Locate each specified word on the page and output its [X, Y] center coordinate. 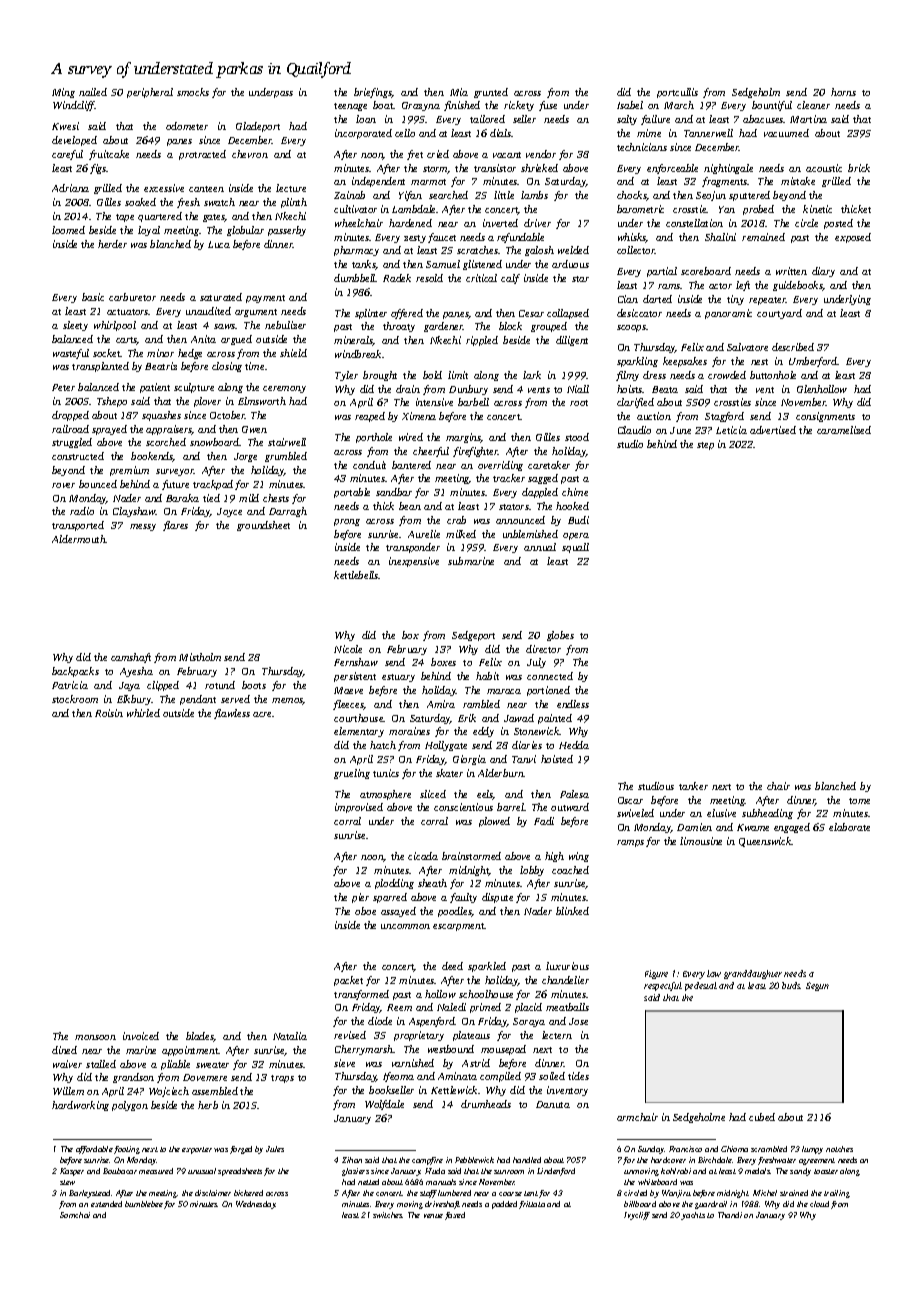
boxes [443, 662]
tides [578, 1076]
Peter [63, 387]
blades [200, 1037]
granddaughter [753, 974]
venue [433, 1216]
